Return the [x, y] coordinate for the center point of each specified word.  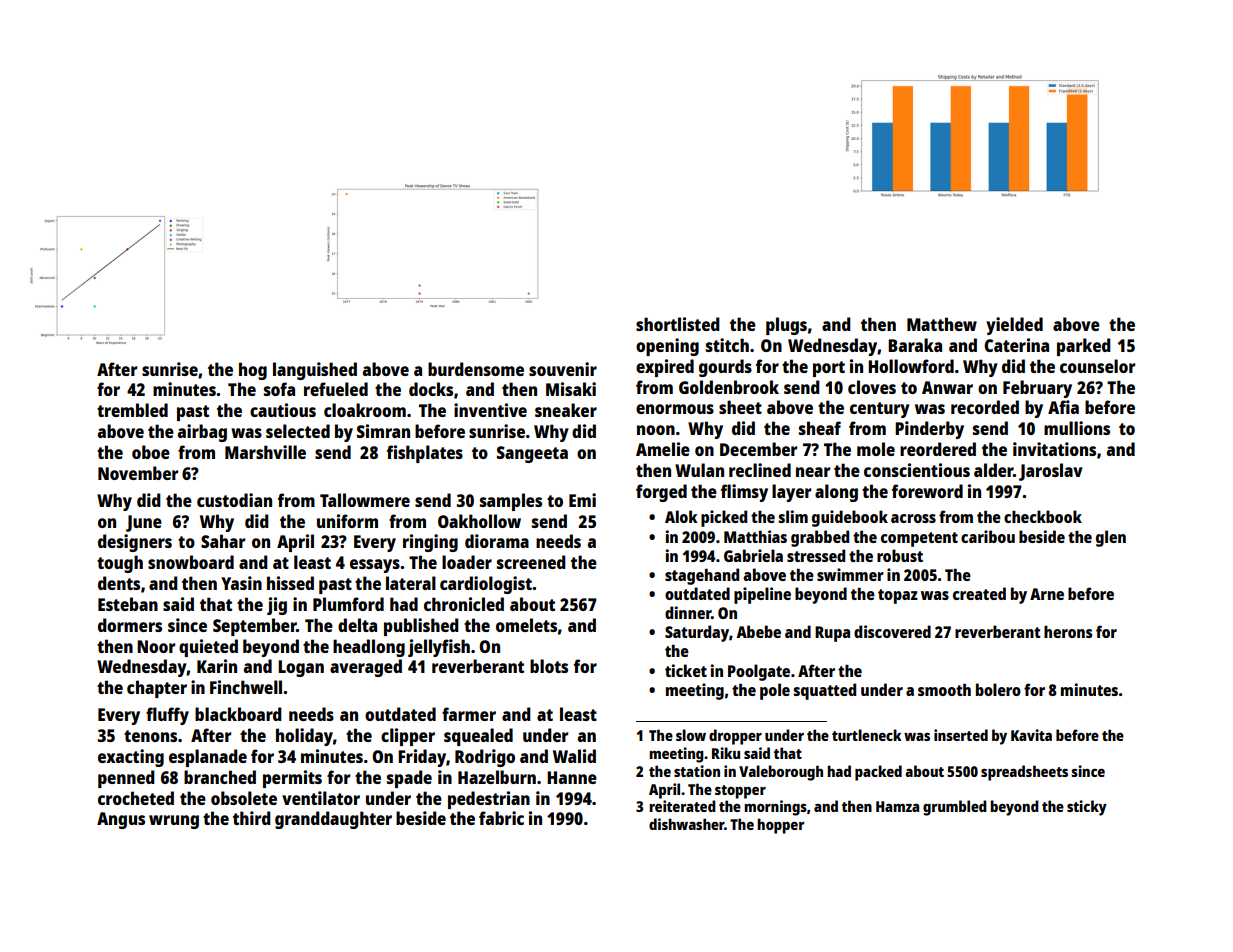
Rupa [832, 634]
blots [549, 666]
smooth [944, 690]
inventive [490, 410]
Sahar [223, 541]
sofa [279, 389]
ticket [686, 670]
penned [126, 779]
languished [315, 371]
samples [511, 502]
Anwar [947, 387]
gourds [725, 368]
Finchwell [246, 687]
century [880, 410]
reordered [938, 449]
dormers [130, 625]
